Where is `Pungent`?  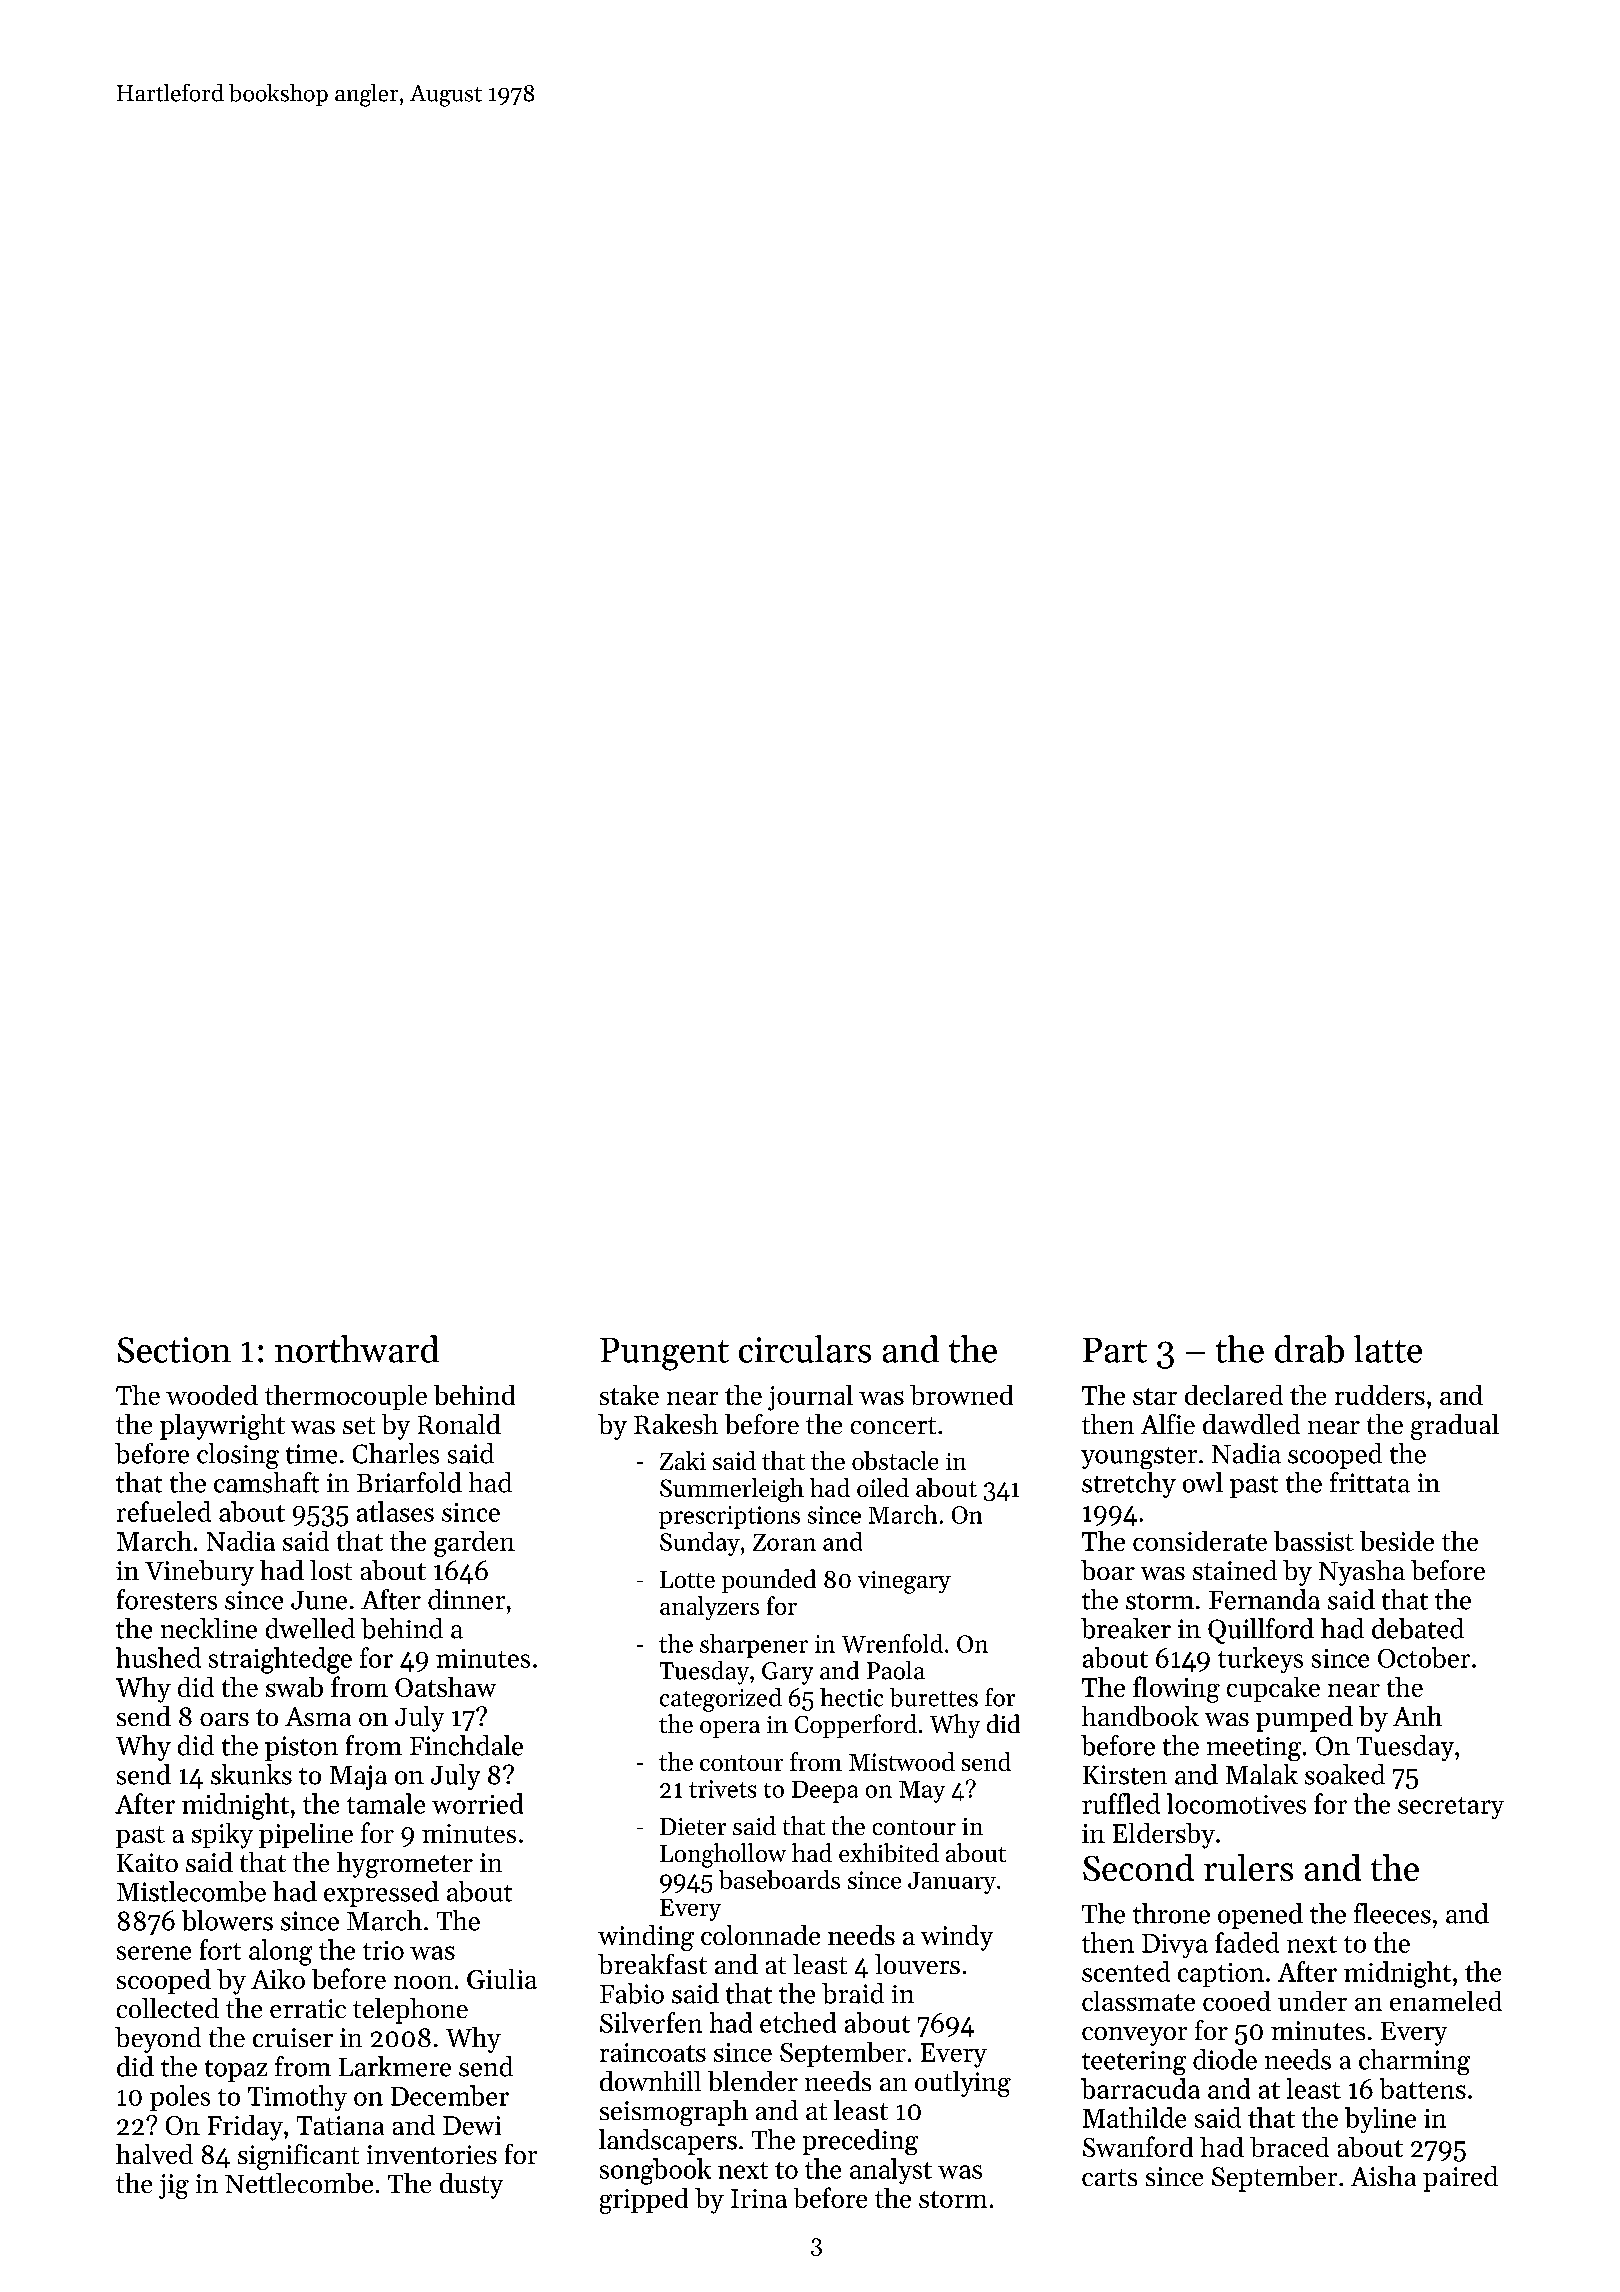 Pungent is located at coordinates (664, 1354).
